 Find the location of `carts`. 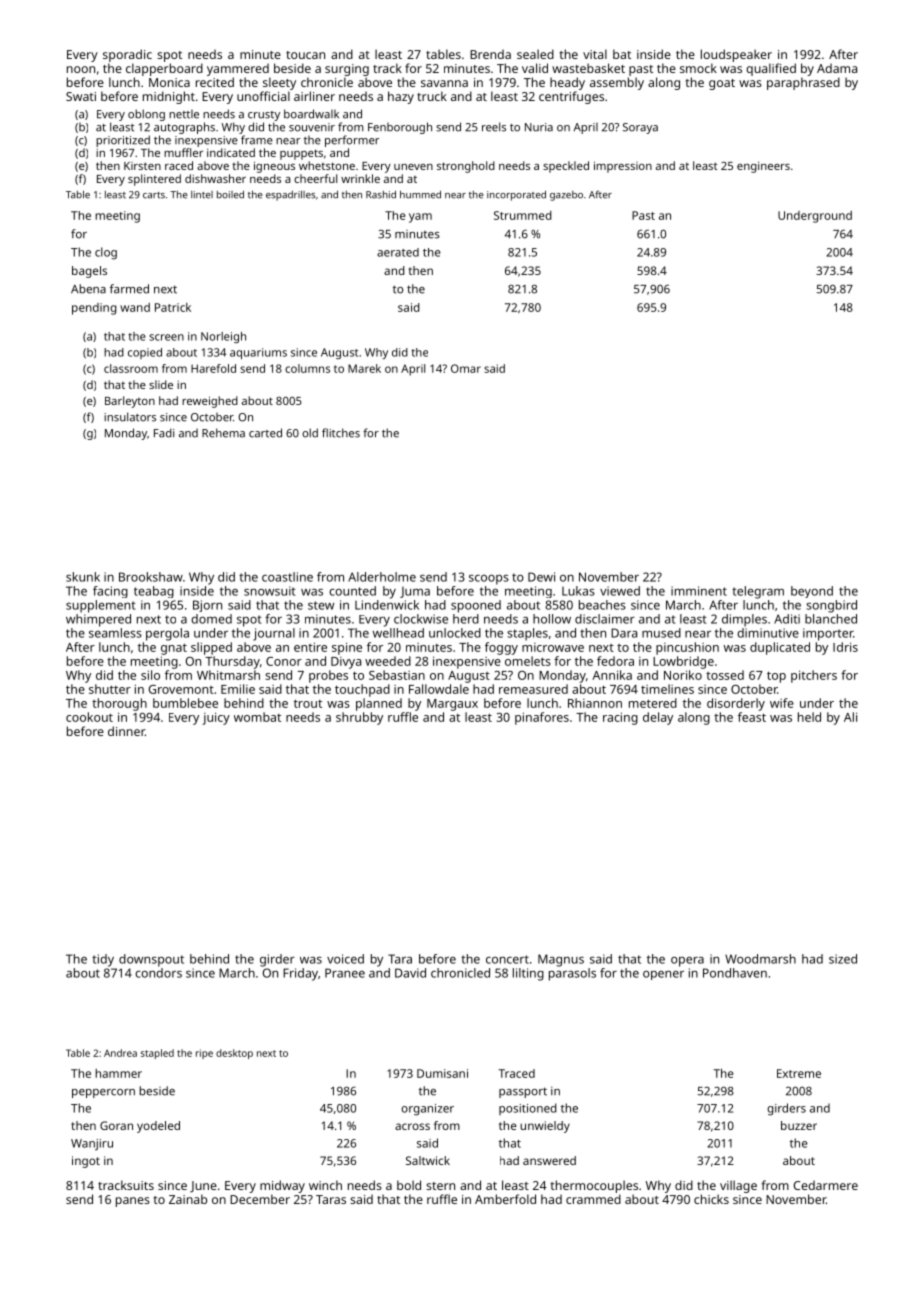

carts is located at coordinates (154, 195).
